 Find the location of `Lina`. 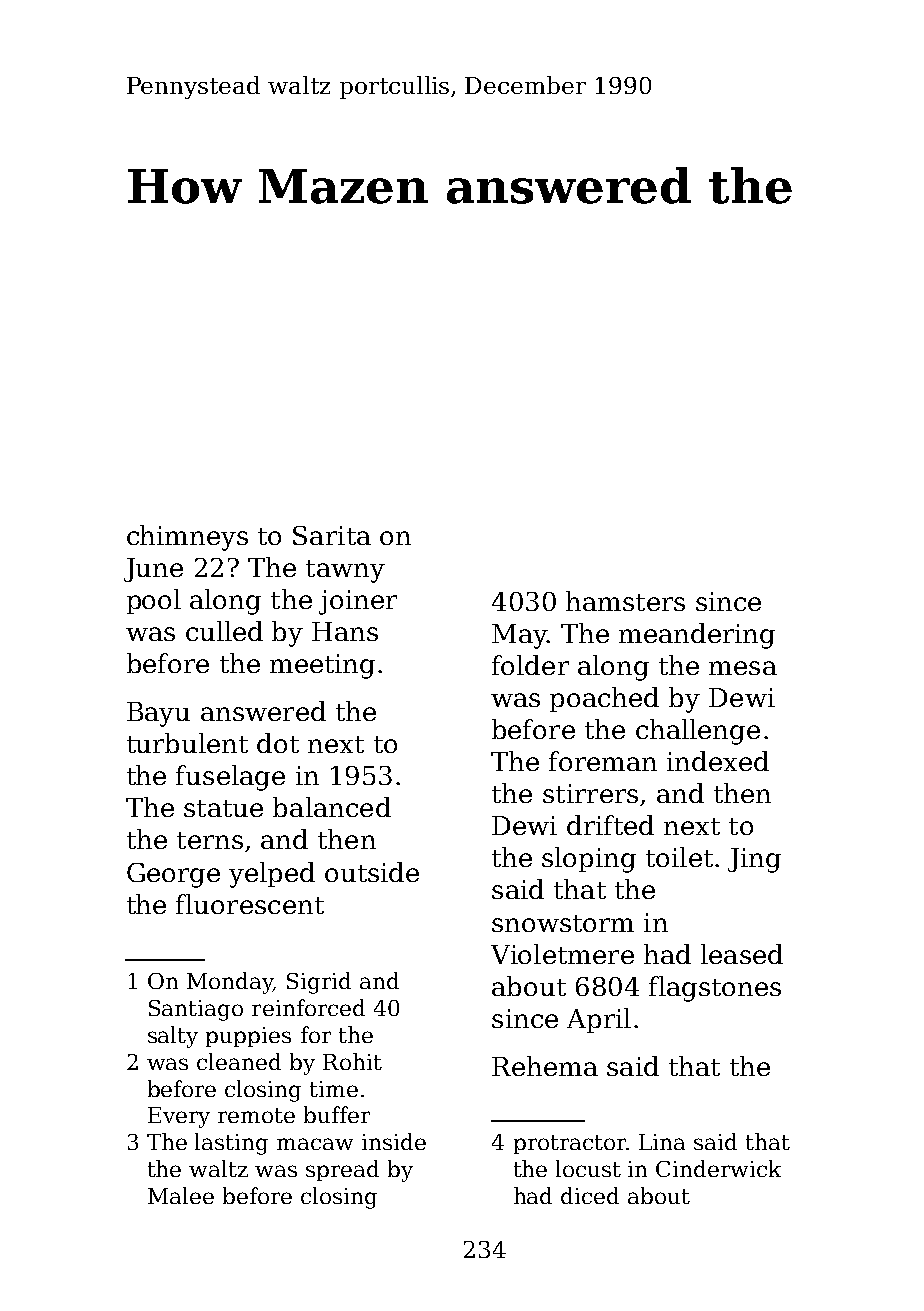

Lina is located at coordinates (662, 1142).
